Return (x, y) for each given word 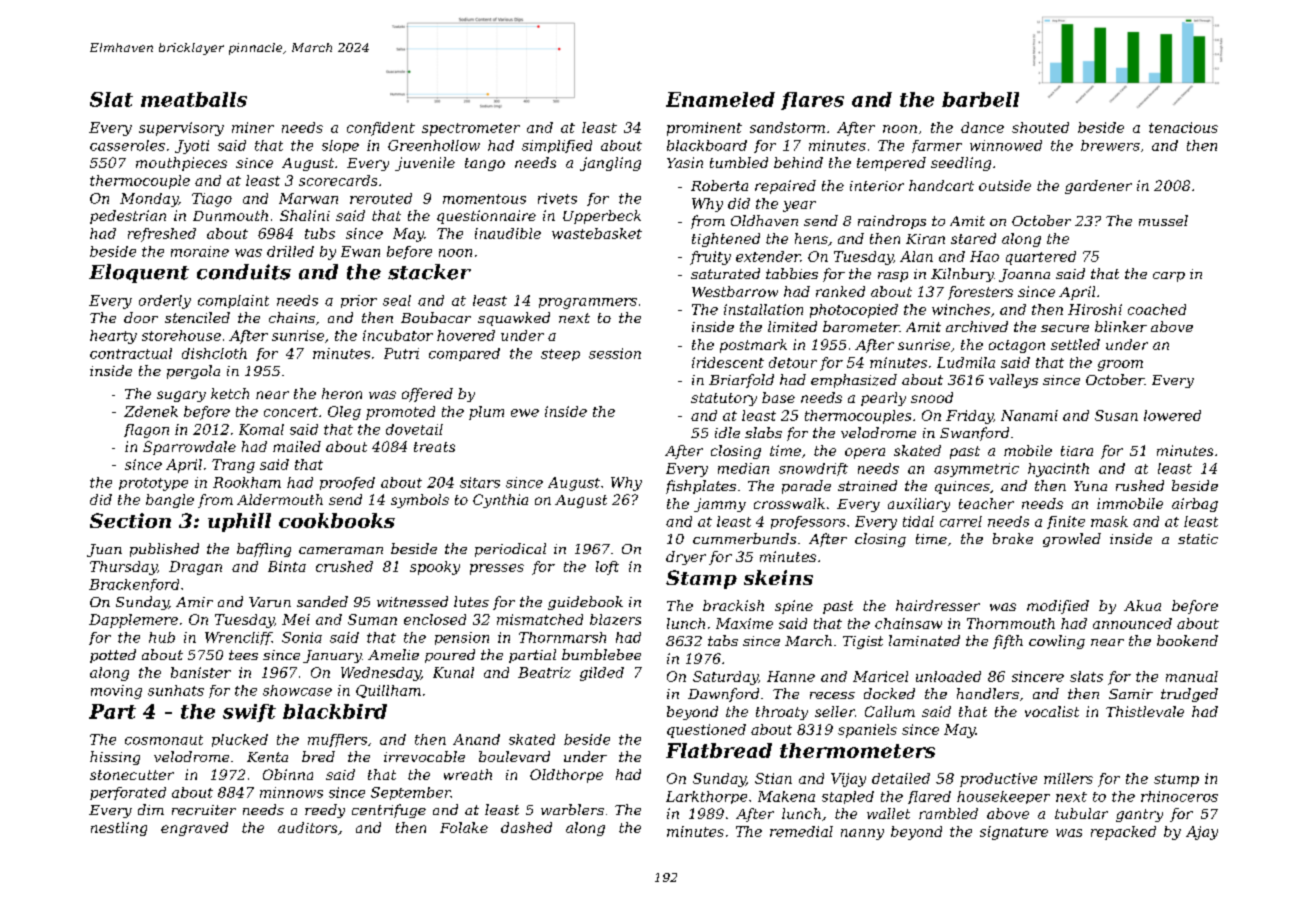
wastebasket (597, 233)
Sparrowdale (189, 448)
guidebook (585, 603)
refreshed (162, 235)
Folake (464, 827)
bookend (1187, 640)
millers (1068, 778)
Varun (270, 602)
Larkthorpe (706, 797)
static (1198, 539)
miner (253, 127)
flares (812, 101)
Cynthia (500, 501)
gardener (1098, 187)
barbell (980, 99)
